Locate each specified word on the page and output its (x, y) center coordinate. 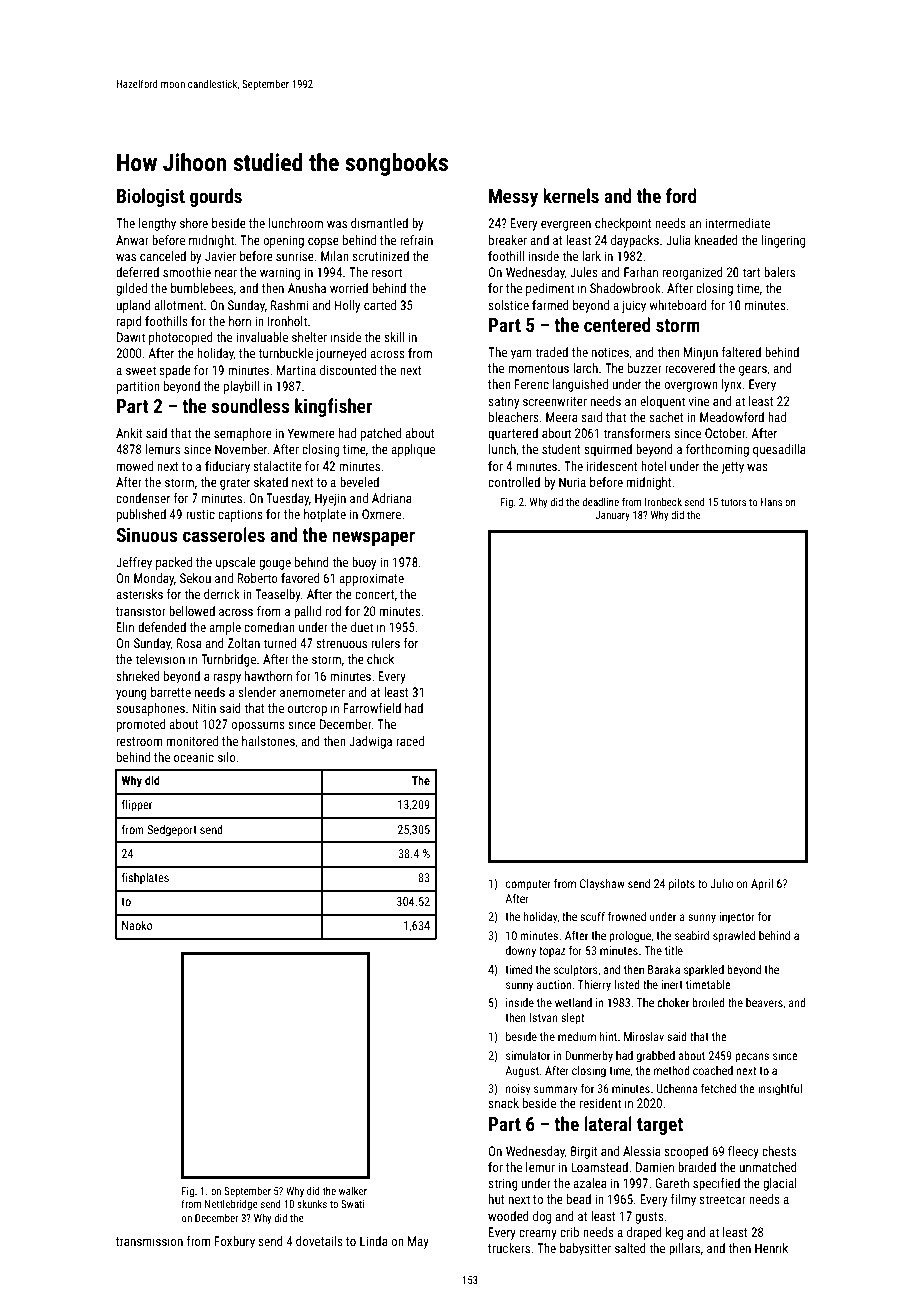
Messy (513, 198)
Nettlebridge (231, 1205)
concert (374, 594)
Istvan (544, 1017)
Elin (125, 627)
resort (387, 272)
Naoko (137, 925)
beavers (764, 1002)
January (612, 516)
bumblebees (202, 288)
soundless (250, 405)
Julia (678, 240)
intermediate (738, 223)
